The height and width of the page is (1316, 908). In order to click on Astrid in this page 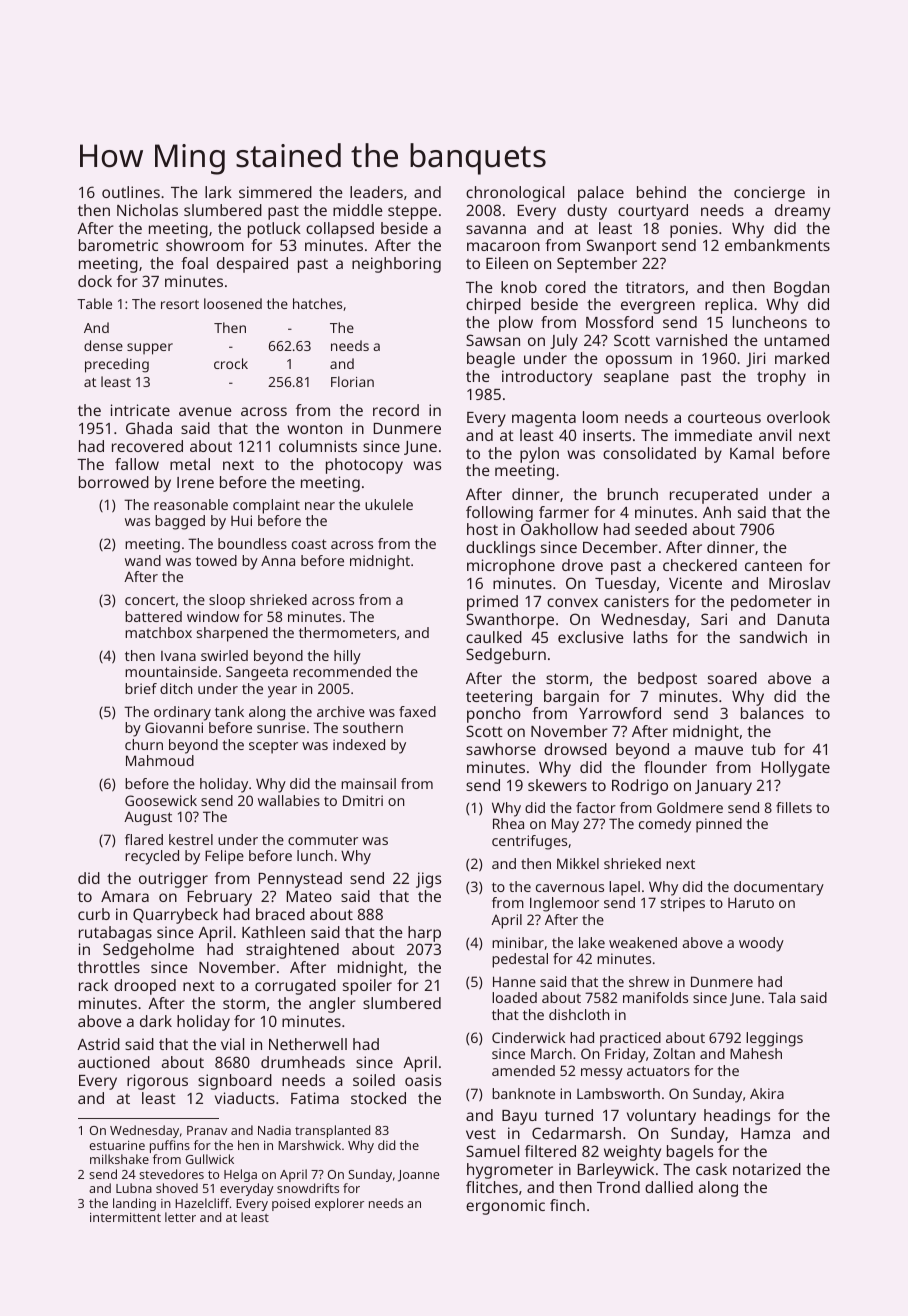, I will do `click(98, 1044)`.
